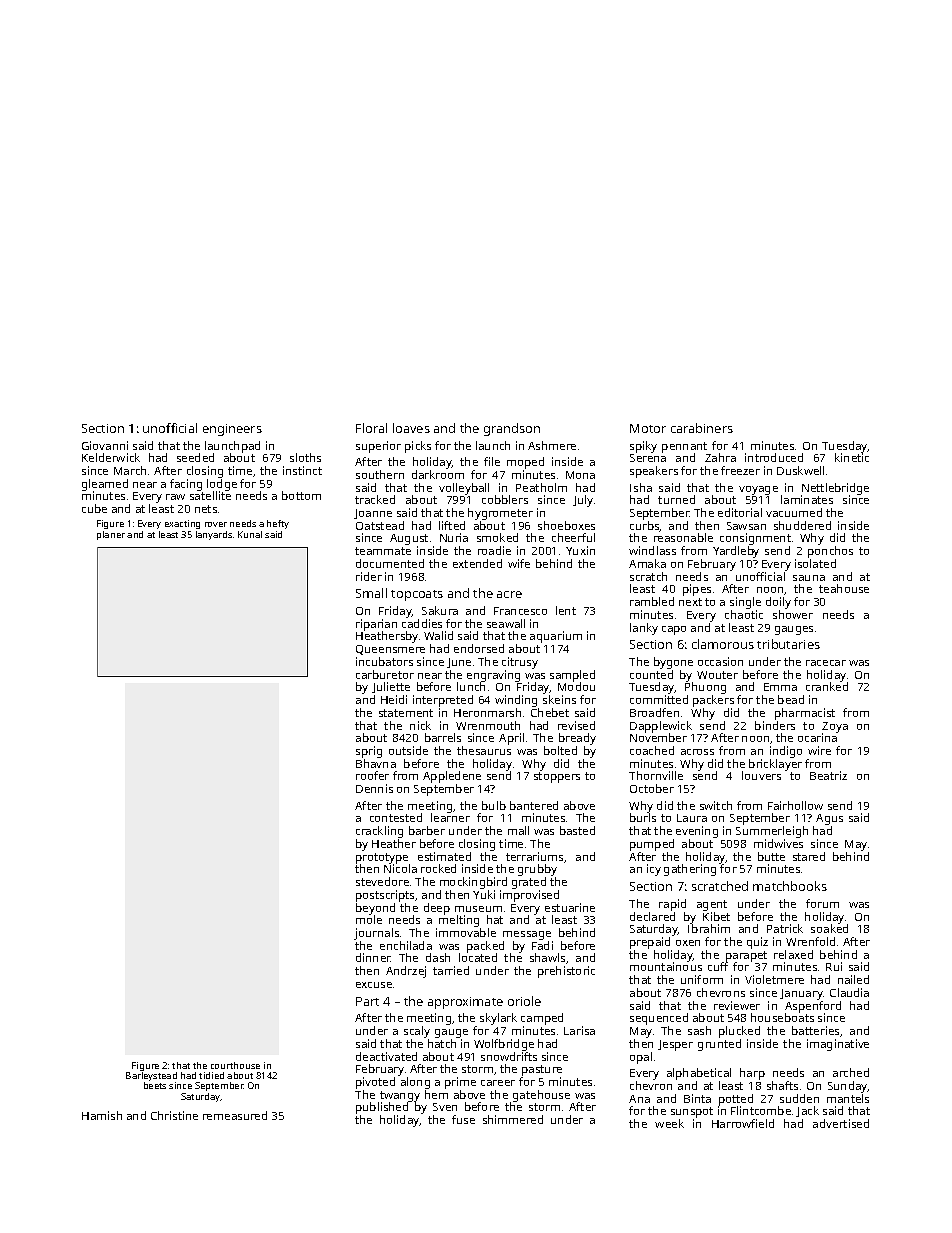 This image has height=1233, width=952. What do you see at coordinates (744, 614) in the image?
I see `chaotic` at bounding box center [744, 614].
